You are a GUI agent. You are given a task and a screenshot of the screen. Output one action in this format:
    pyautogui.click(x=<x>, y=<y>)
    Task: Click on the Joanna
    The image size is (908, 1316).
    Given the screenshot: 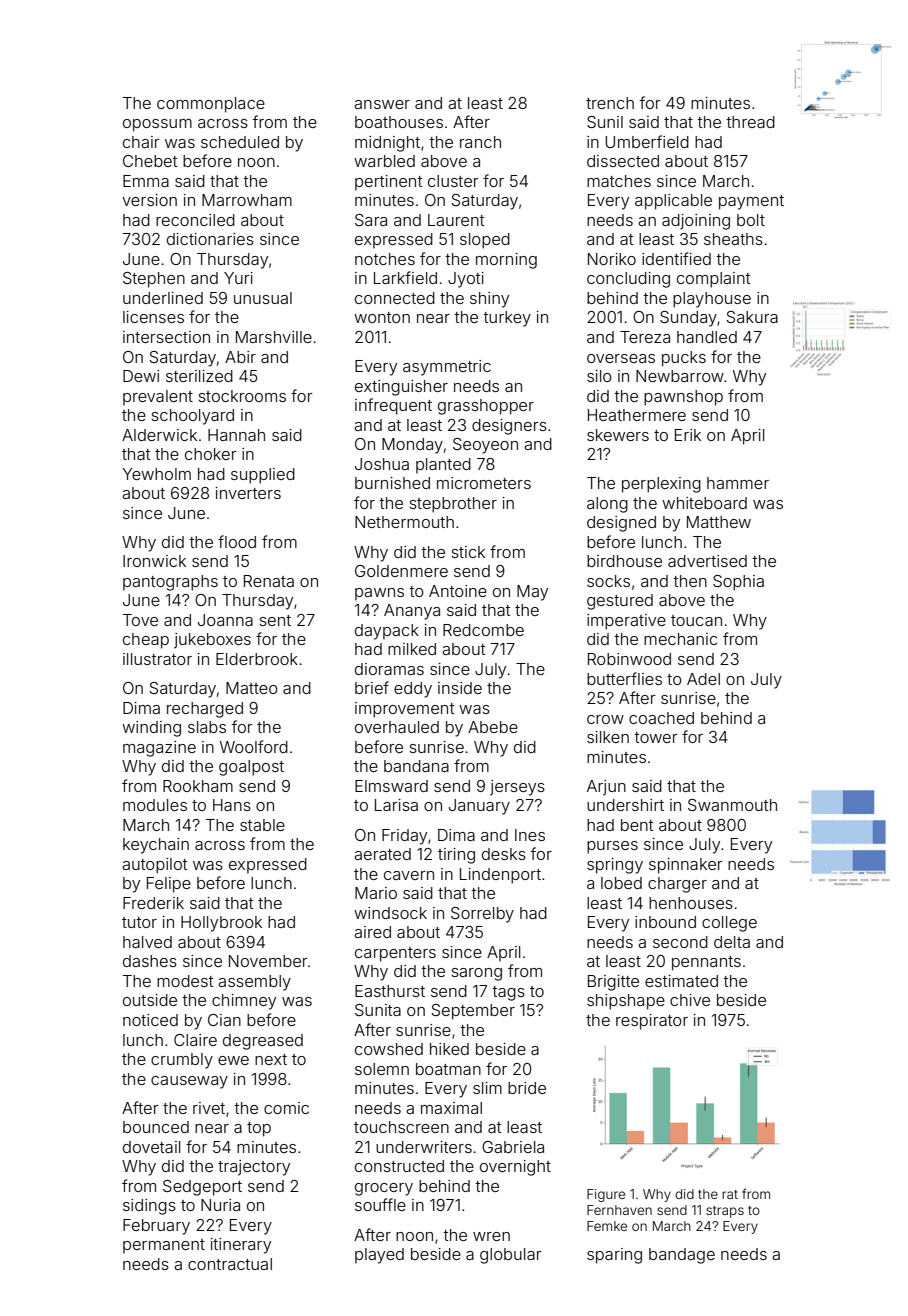 What is the action you would take?
    pyautogui.click(x=225, y=620)
